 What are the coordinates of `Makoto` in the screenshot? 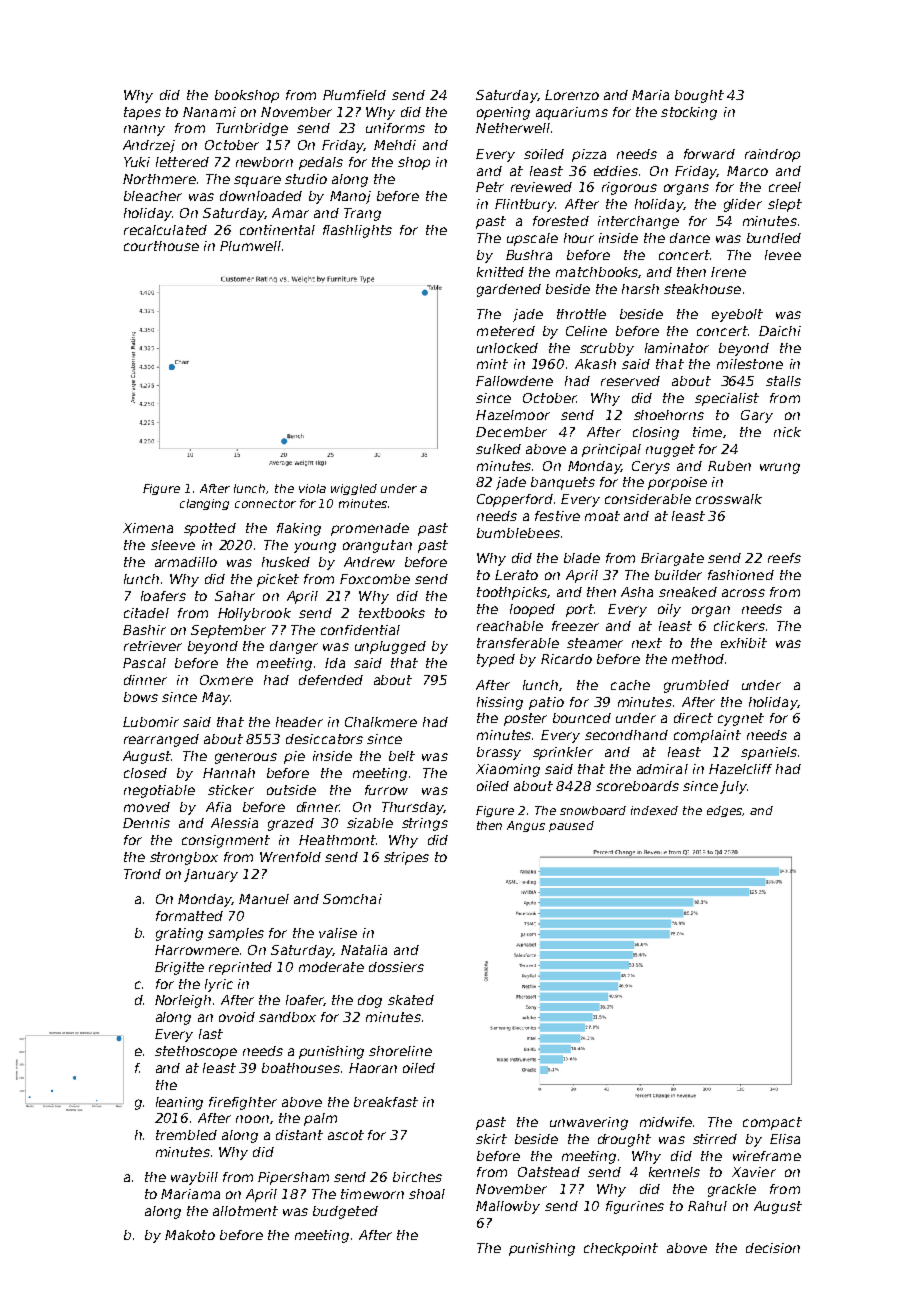 It's located at (190, 1235).
